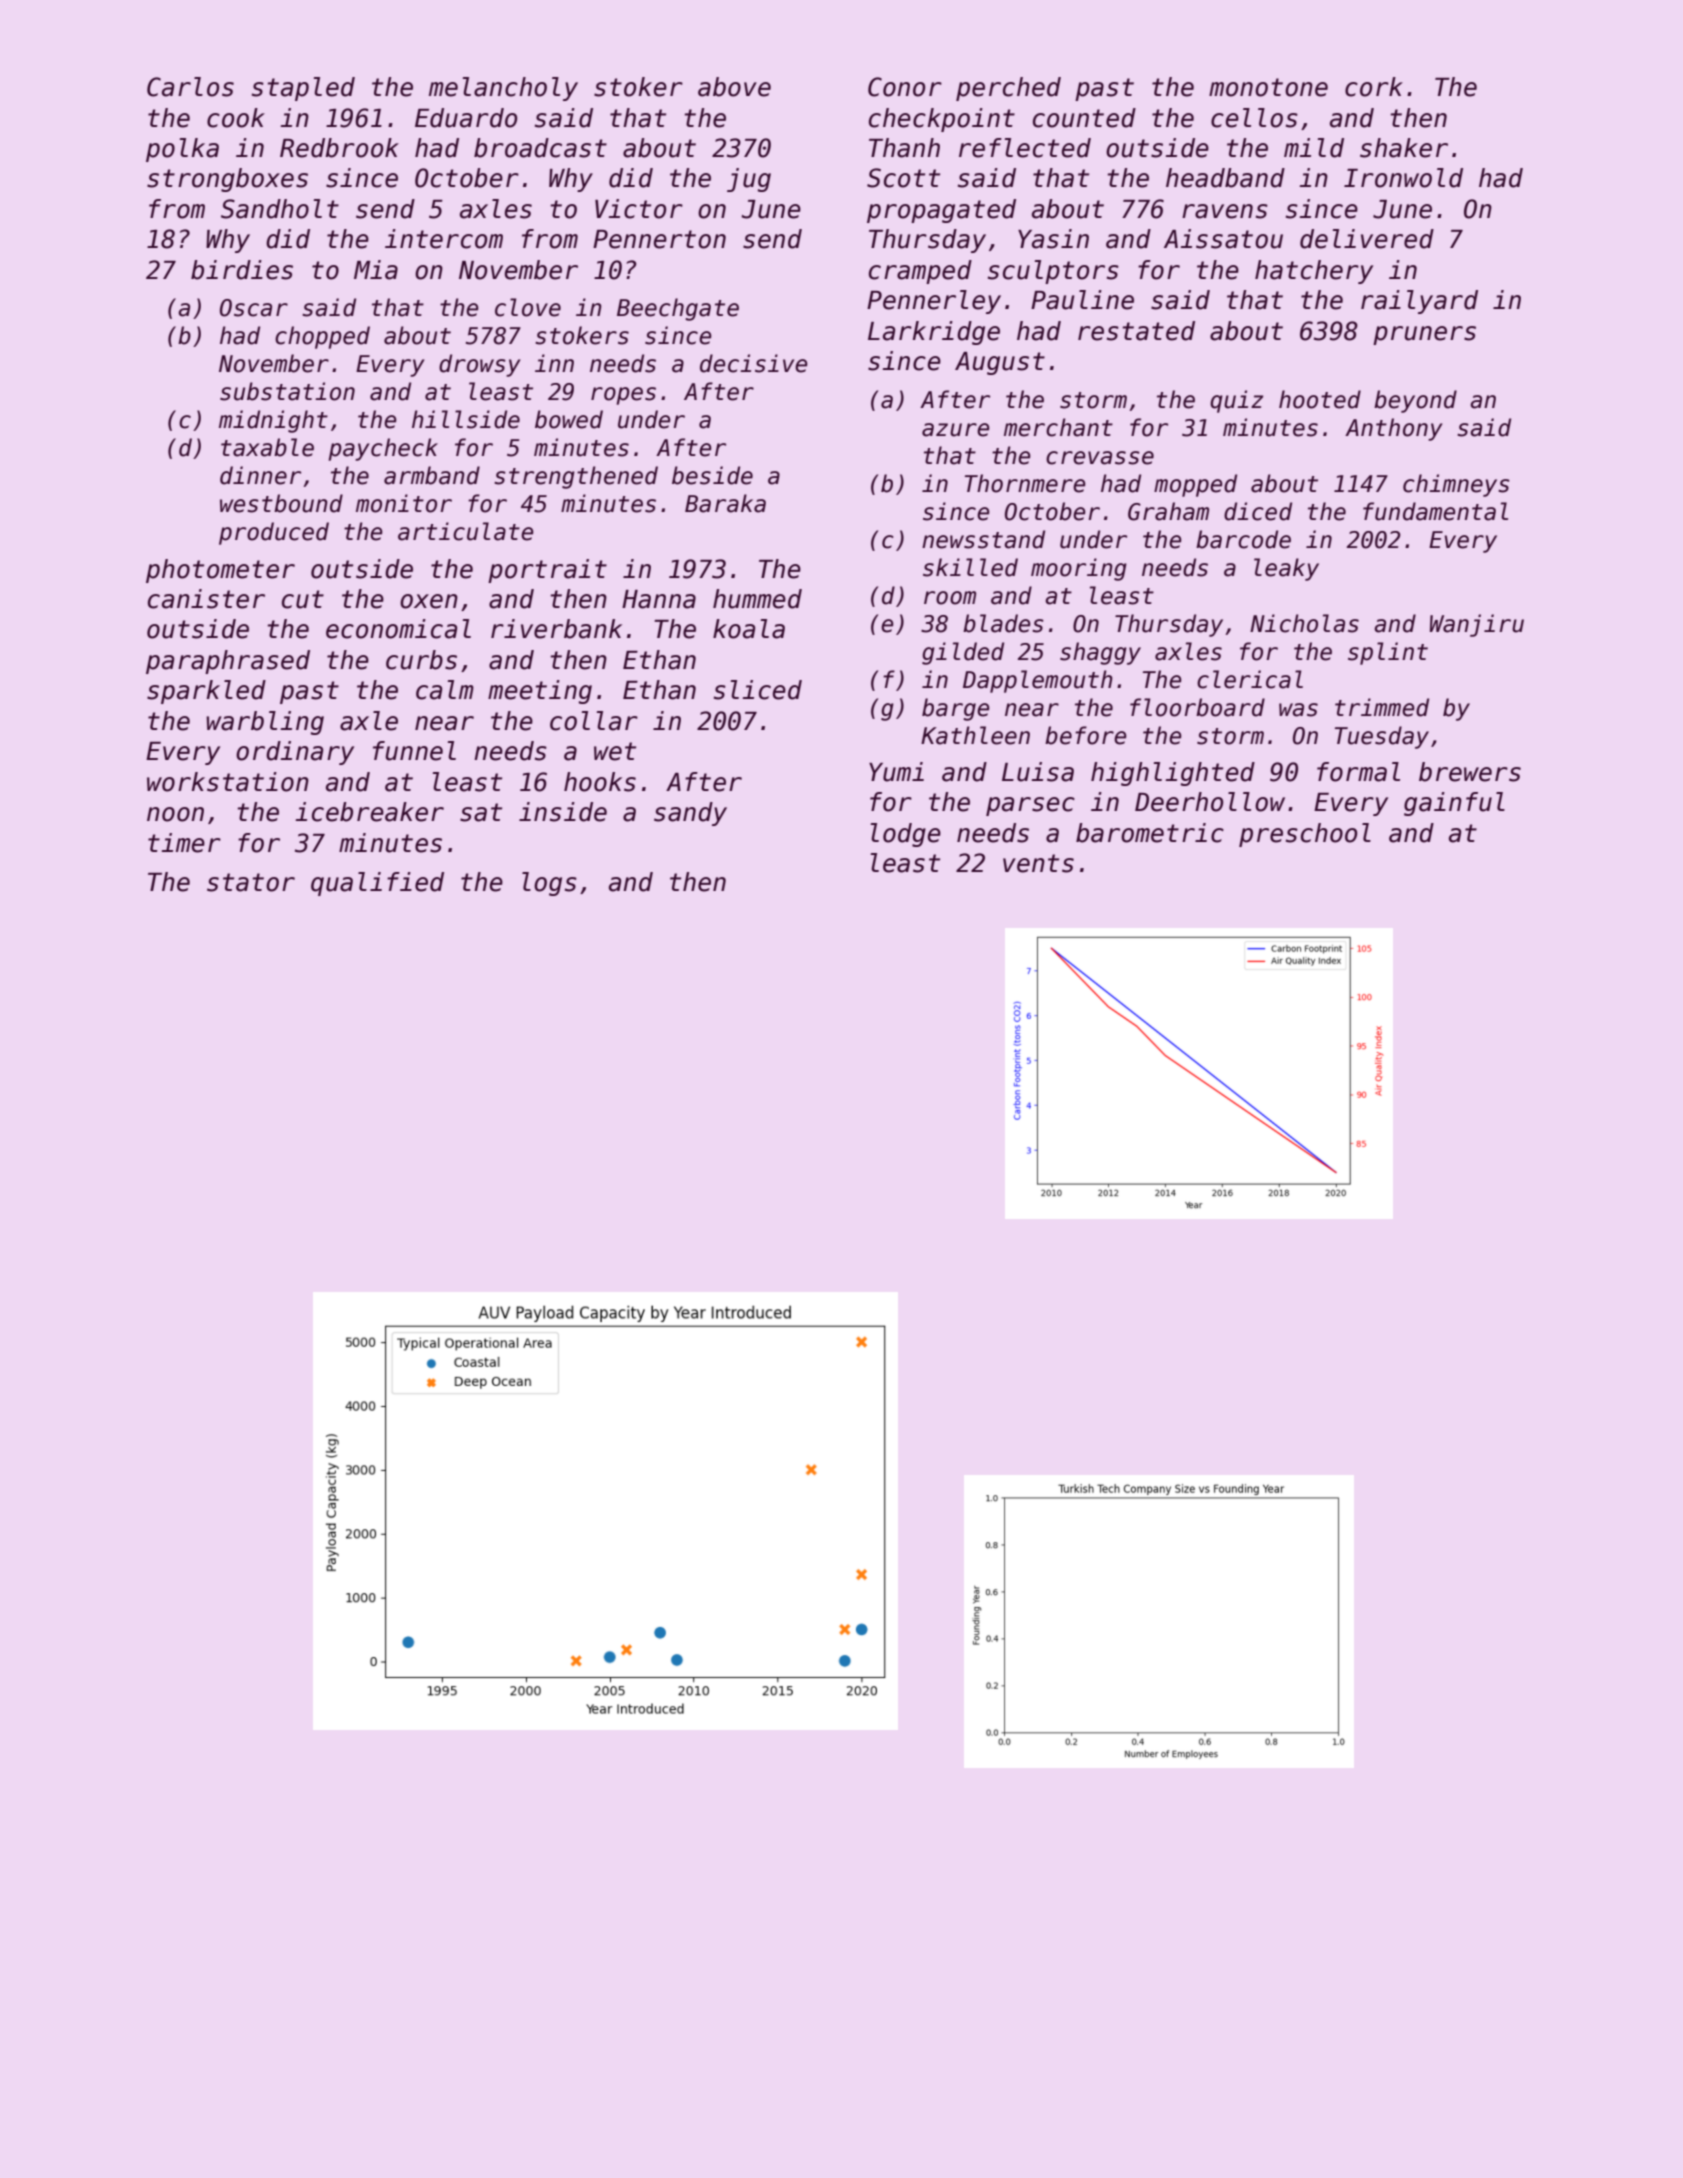 This page has width=1683, height=2178. Describe the element at coordinates (1195, 485) in the page. I see `mopped` at that location.
